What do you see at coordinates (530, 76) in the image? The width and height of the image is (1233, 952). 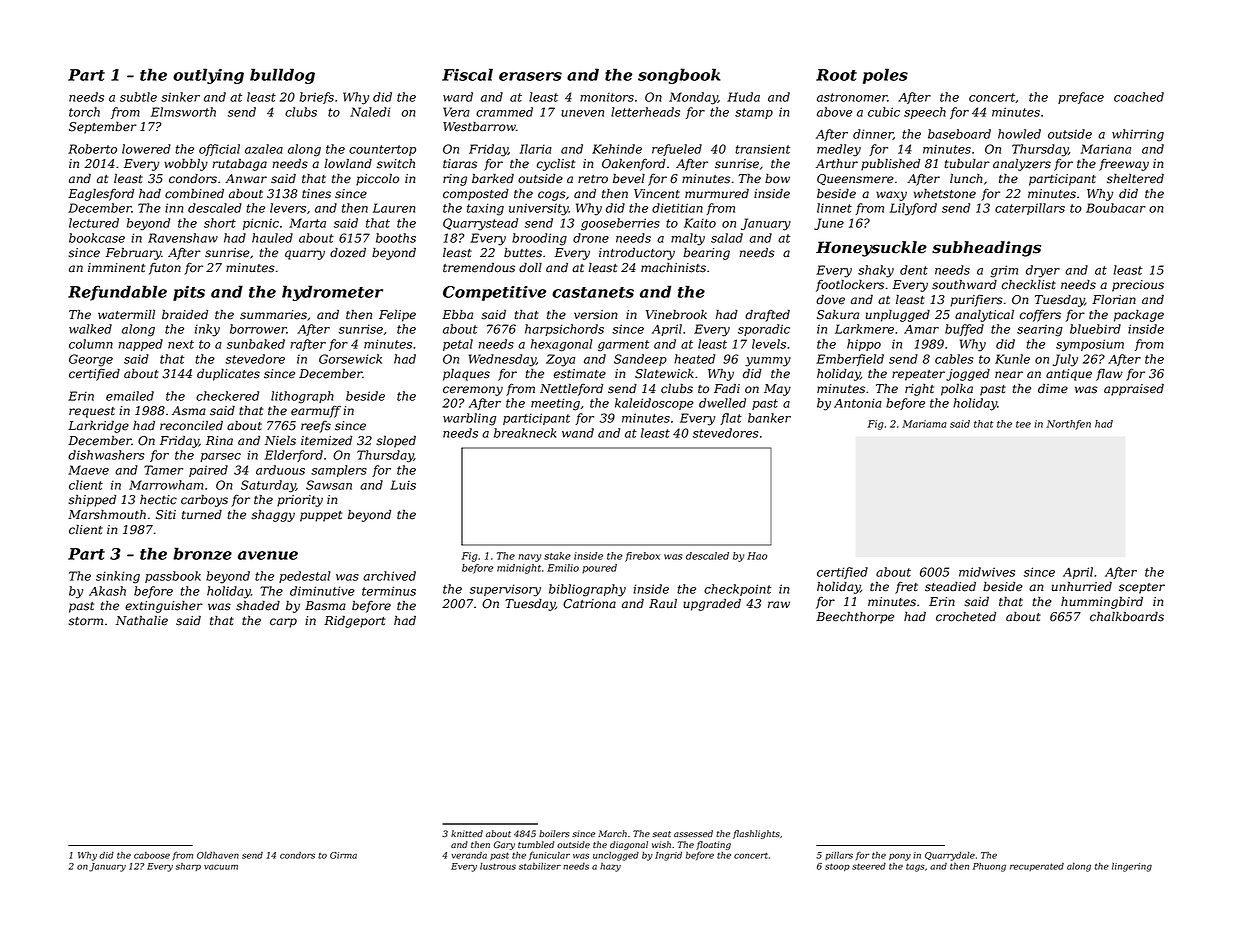 I see `erasers` at bounding box center [530, 76].
